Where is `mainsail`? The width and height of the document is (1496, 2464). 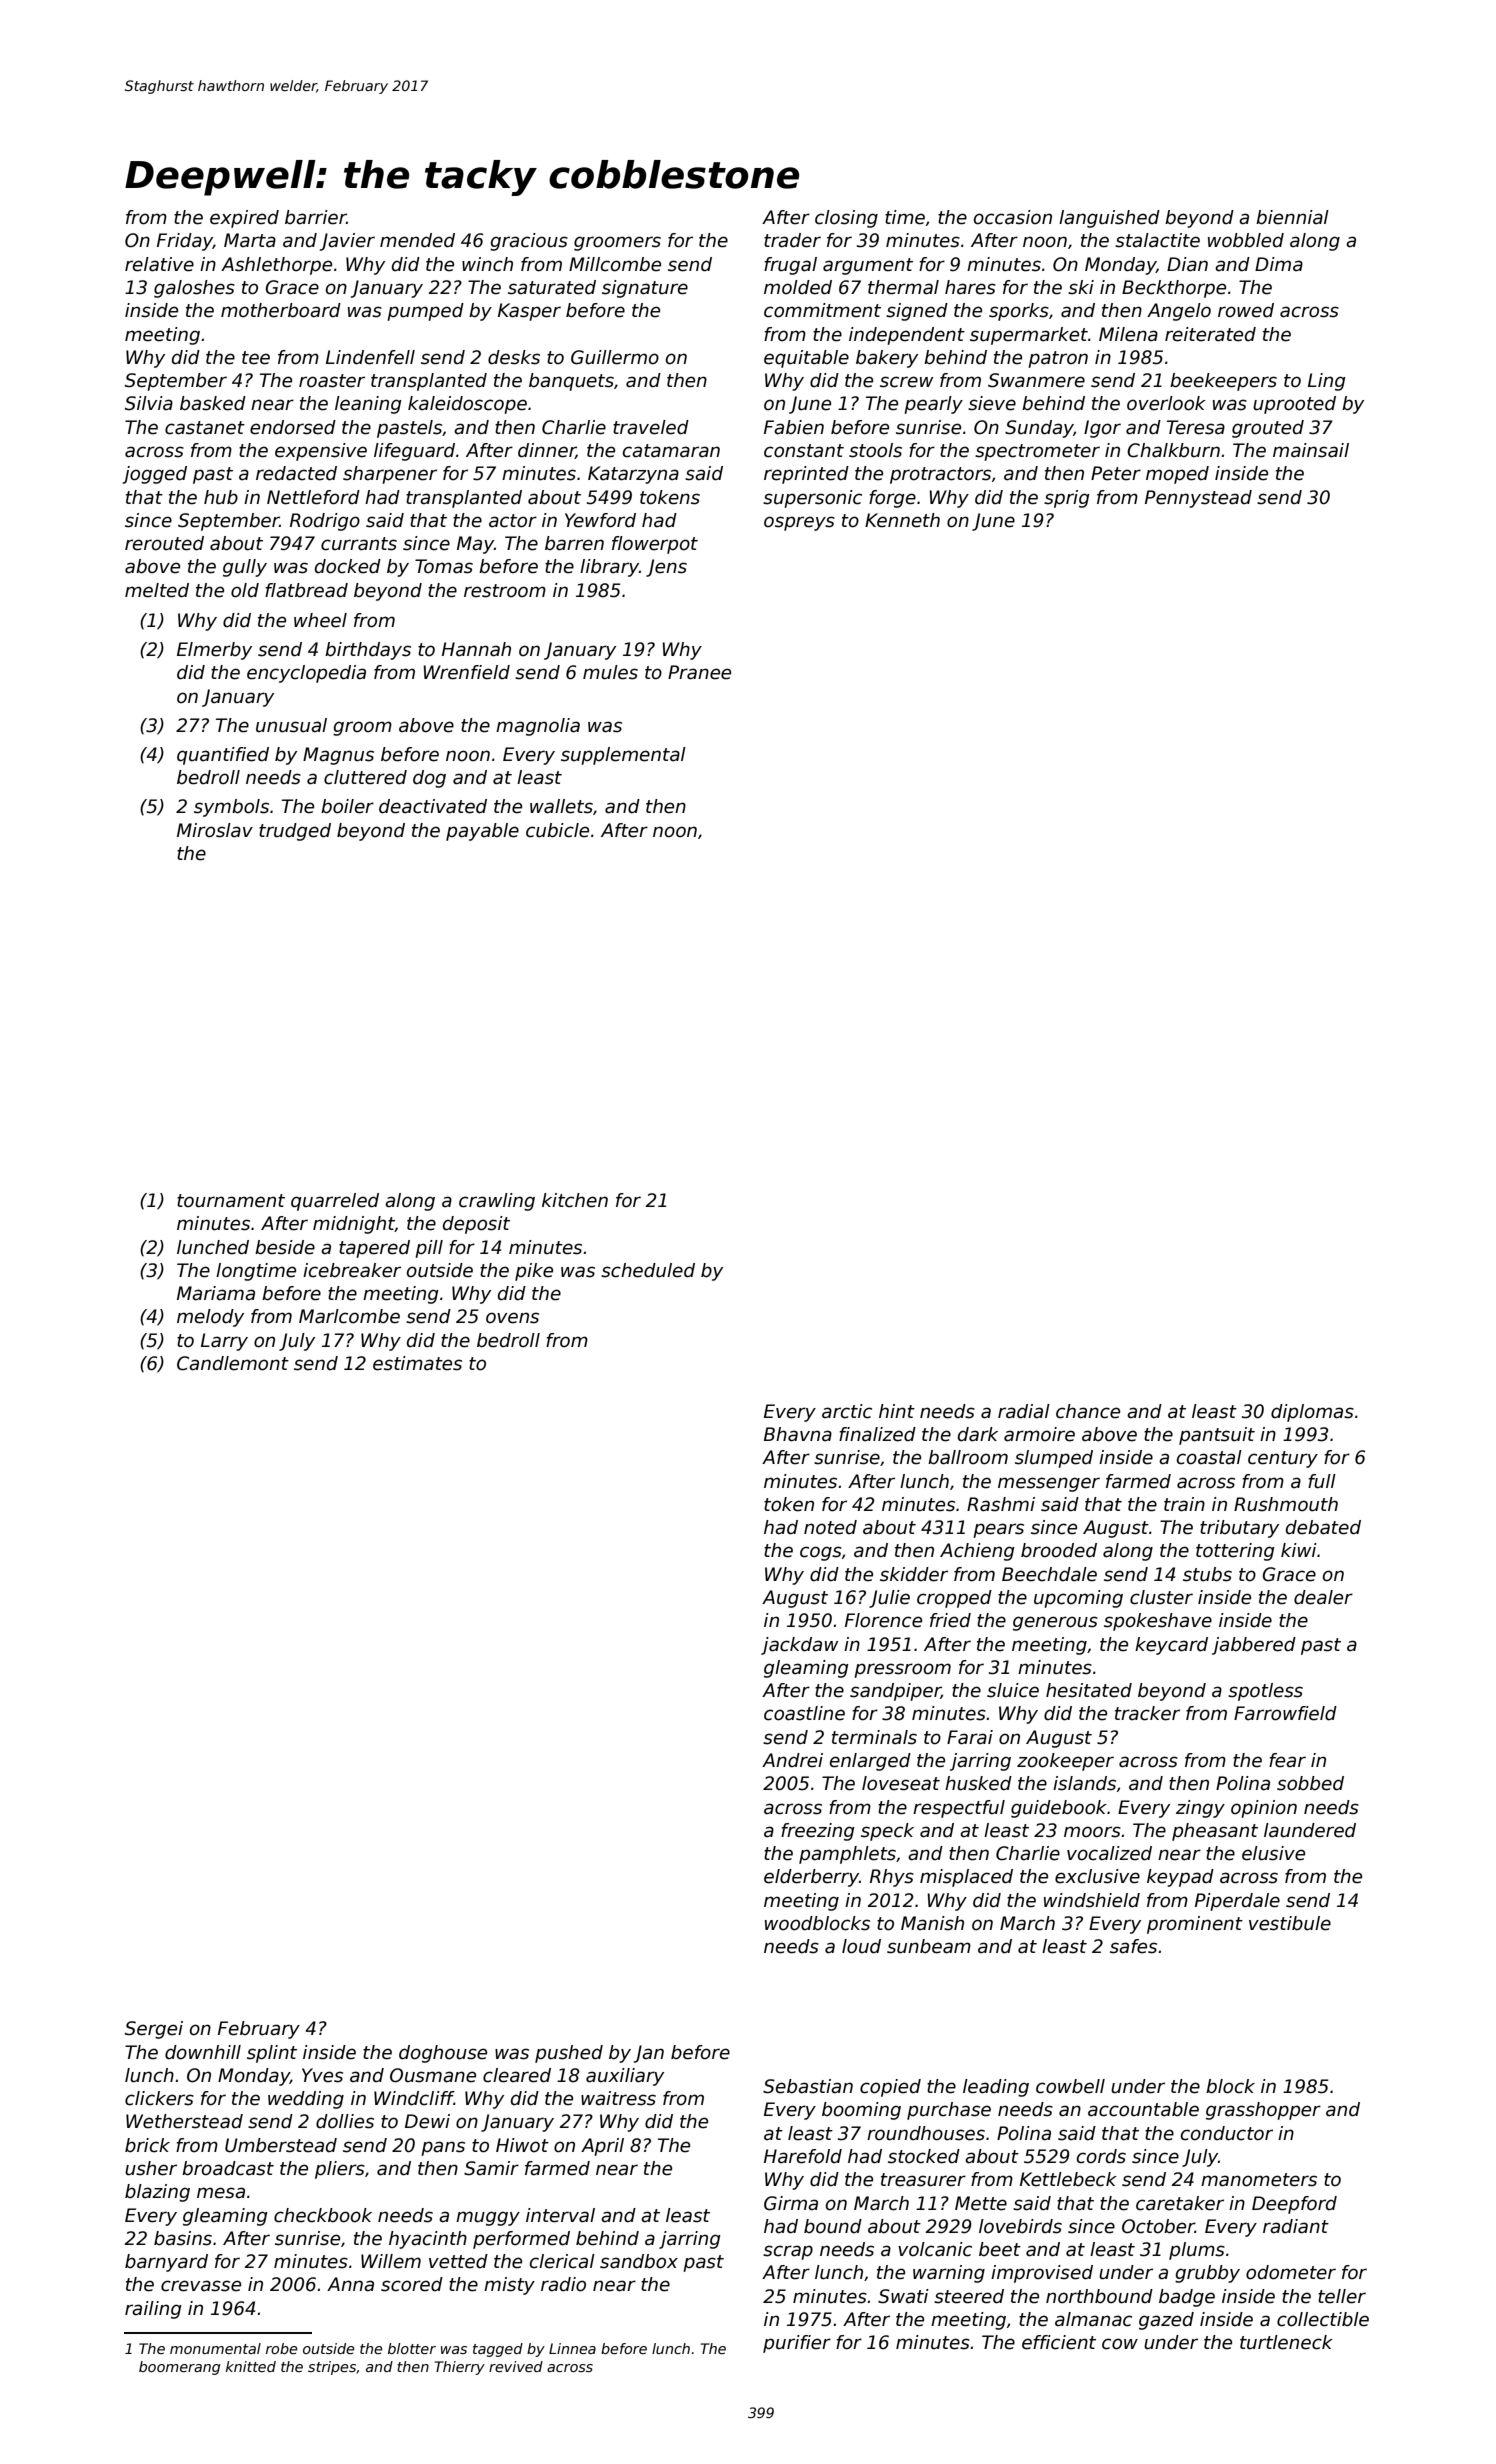
mainsail is located at coordinates (1311, 450).
